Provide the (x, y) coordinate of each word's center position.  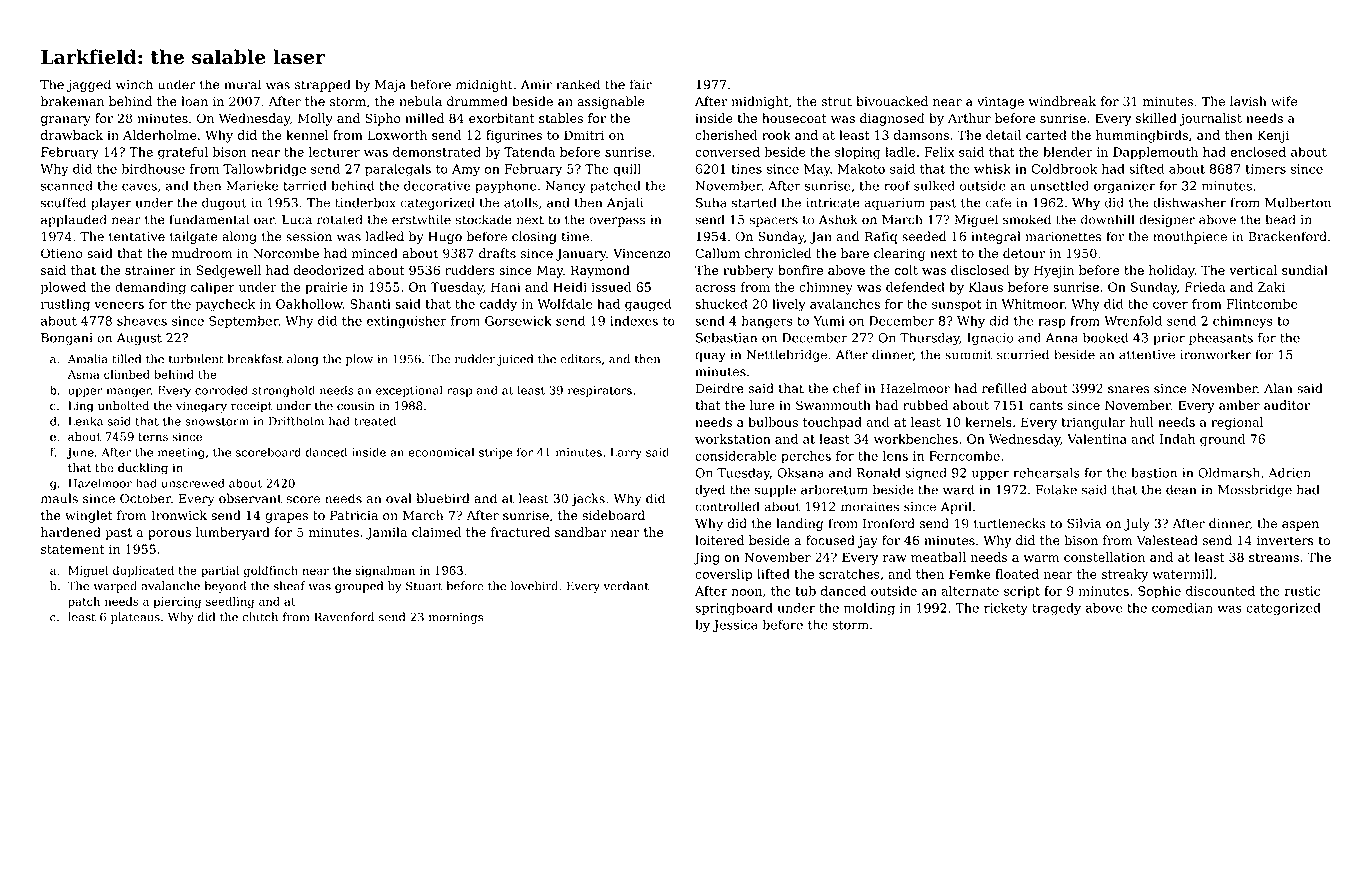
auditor (1287, 405)
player (111, 203)
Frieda (1205, 287)
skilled (1156, 118)
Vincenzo (642, 253)
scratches (849, 574)
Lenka (85, 421)
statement (73, 549)
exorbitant (502, 118)
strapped (323, 85)
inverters (1285, 541)
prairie (326, 288)
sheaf (290, 586)
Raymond (600, 271)
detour (1024, 253)
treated (375, 421)
